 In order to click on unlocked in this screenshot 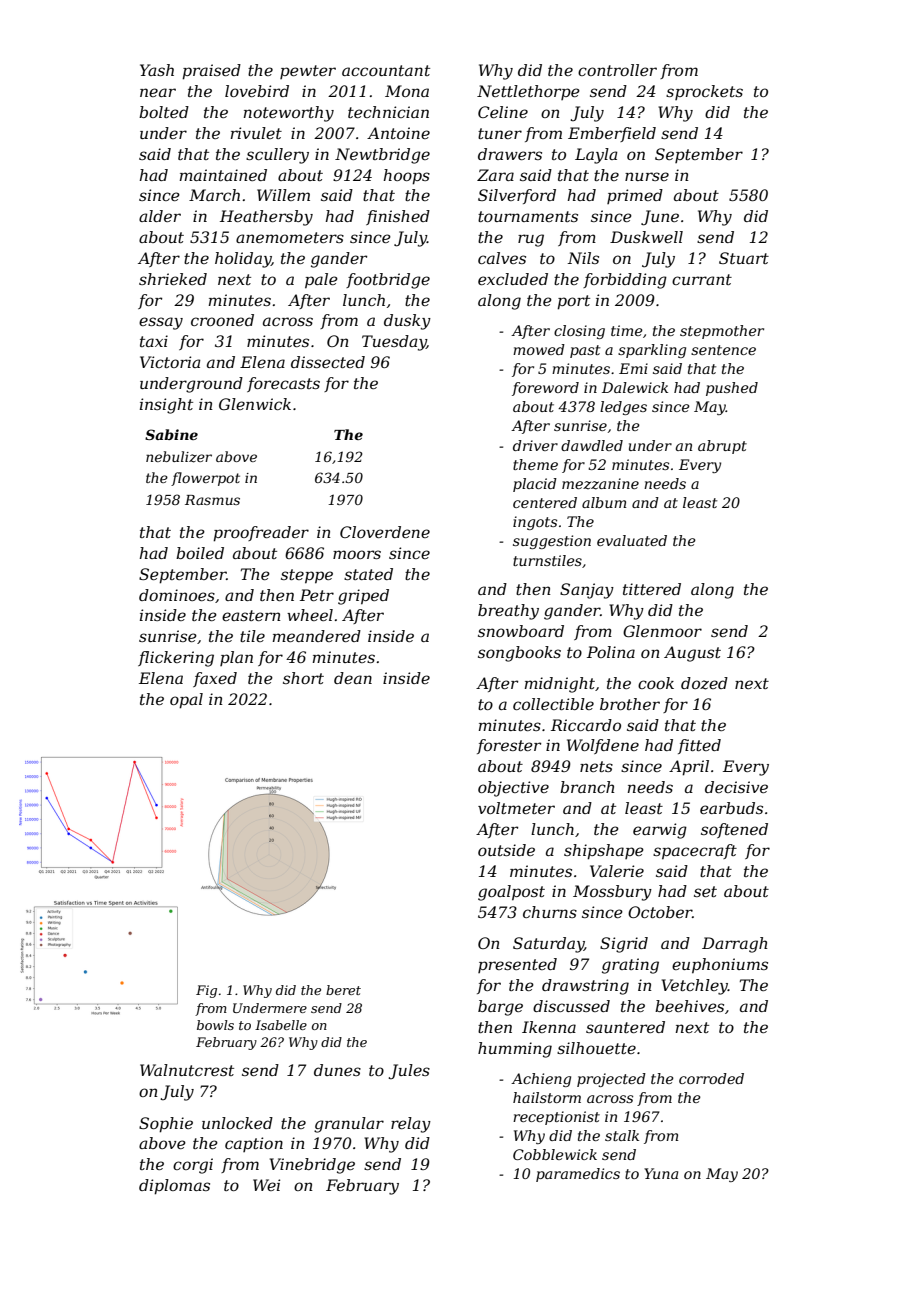, I will do `click(237, 1123)`.
